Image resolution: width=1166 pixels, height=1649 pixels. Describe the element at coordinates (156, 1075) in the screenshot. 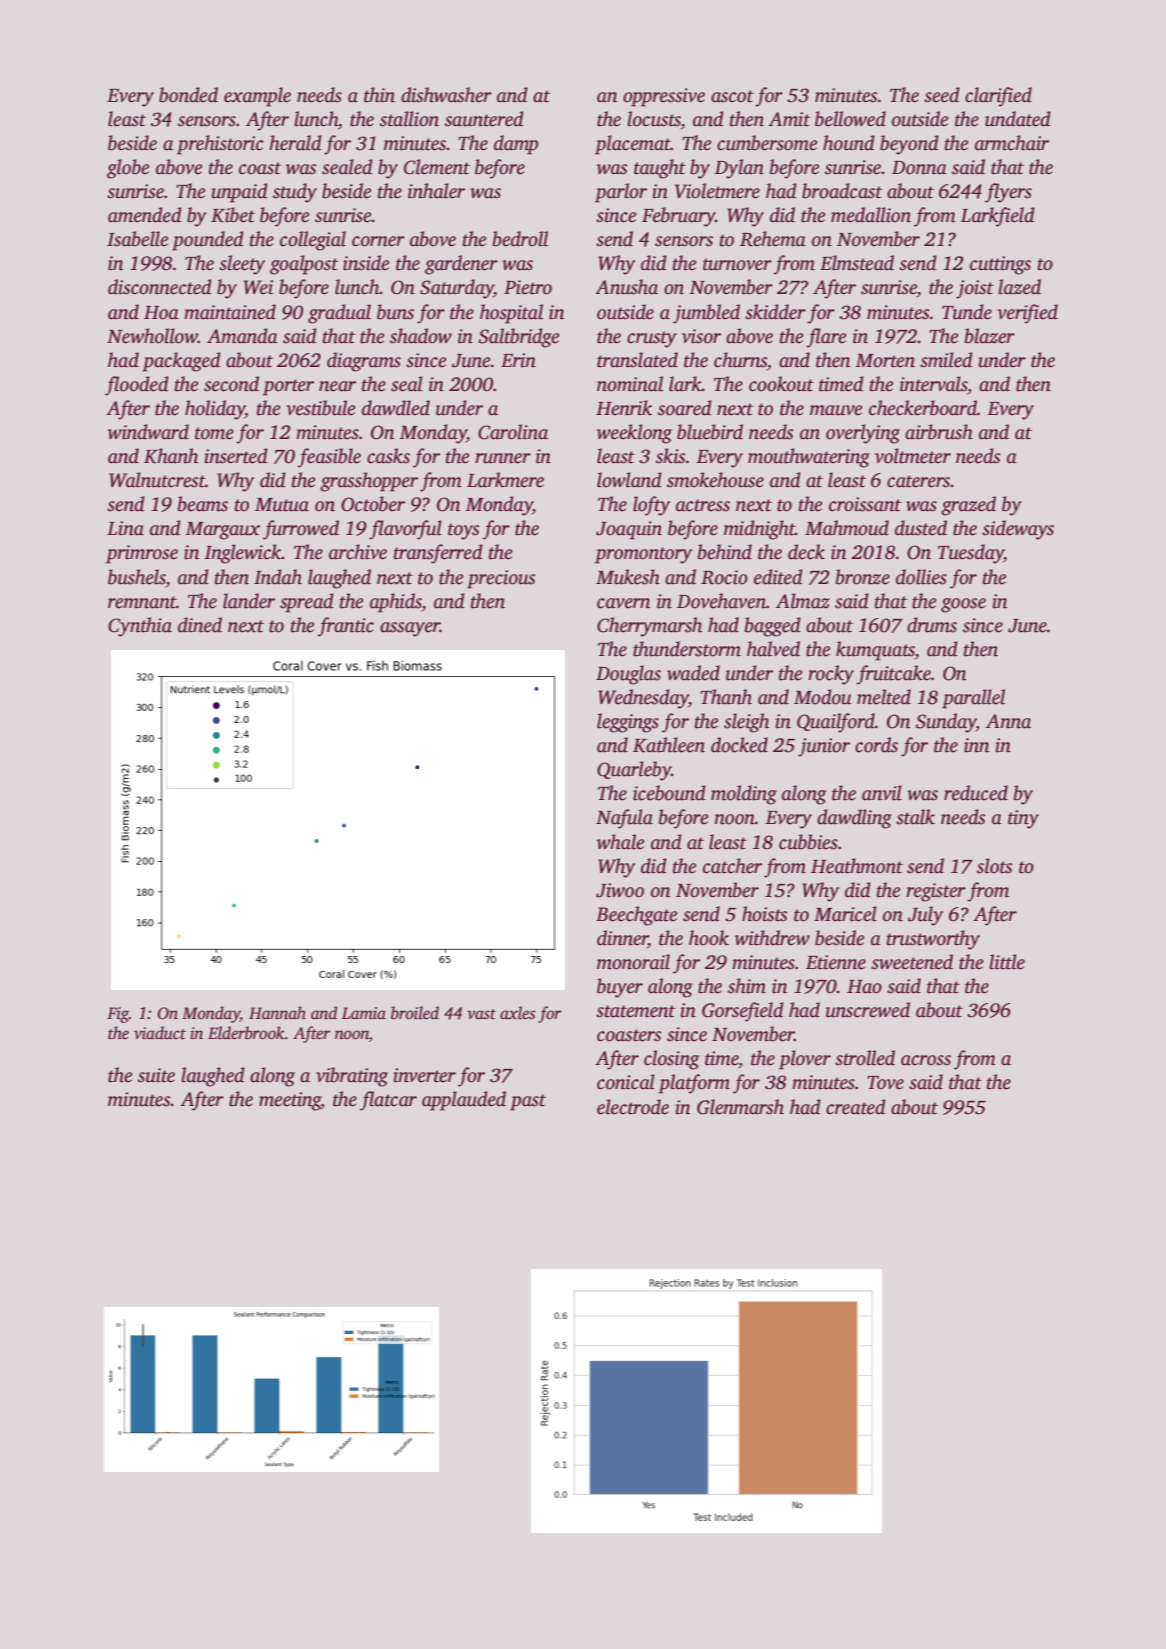

I see `suite` at that location.
